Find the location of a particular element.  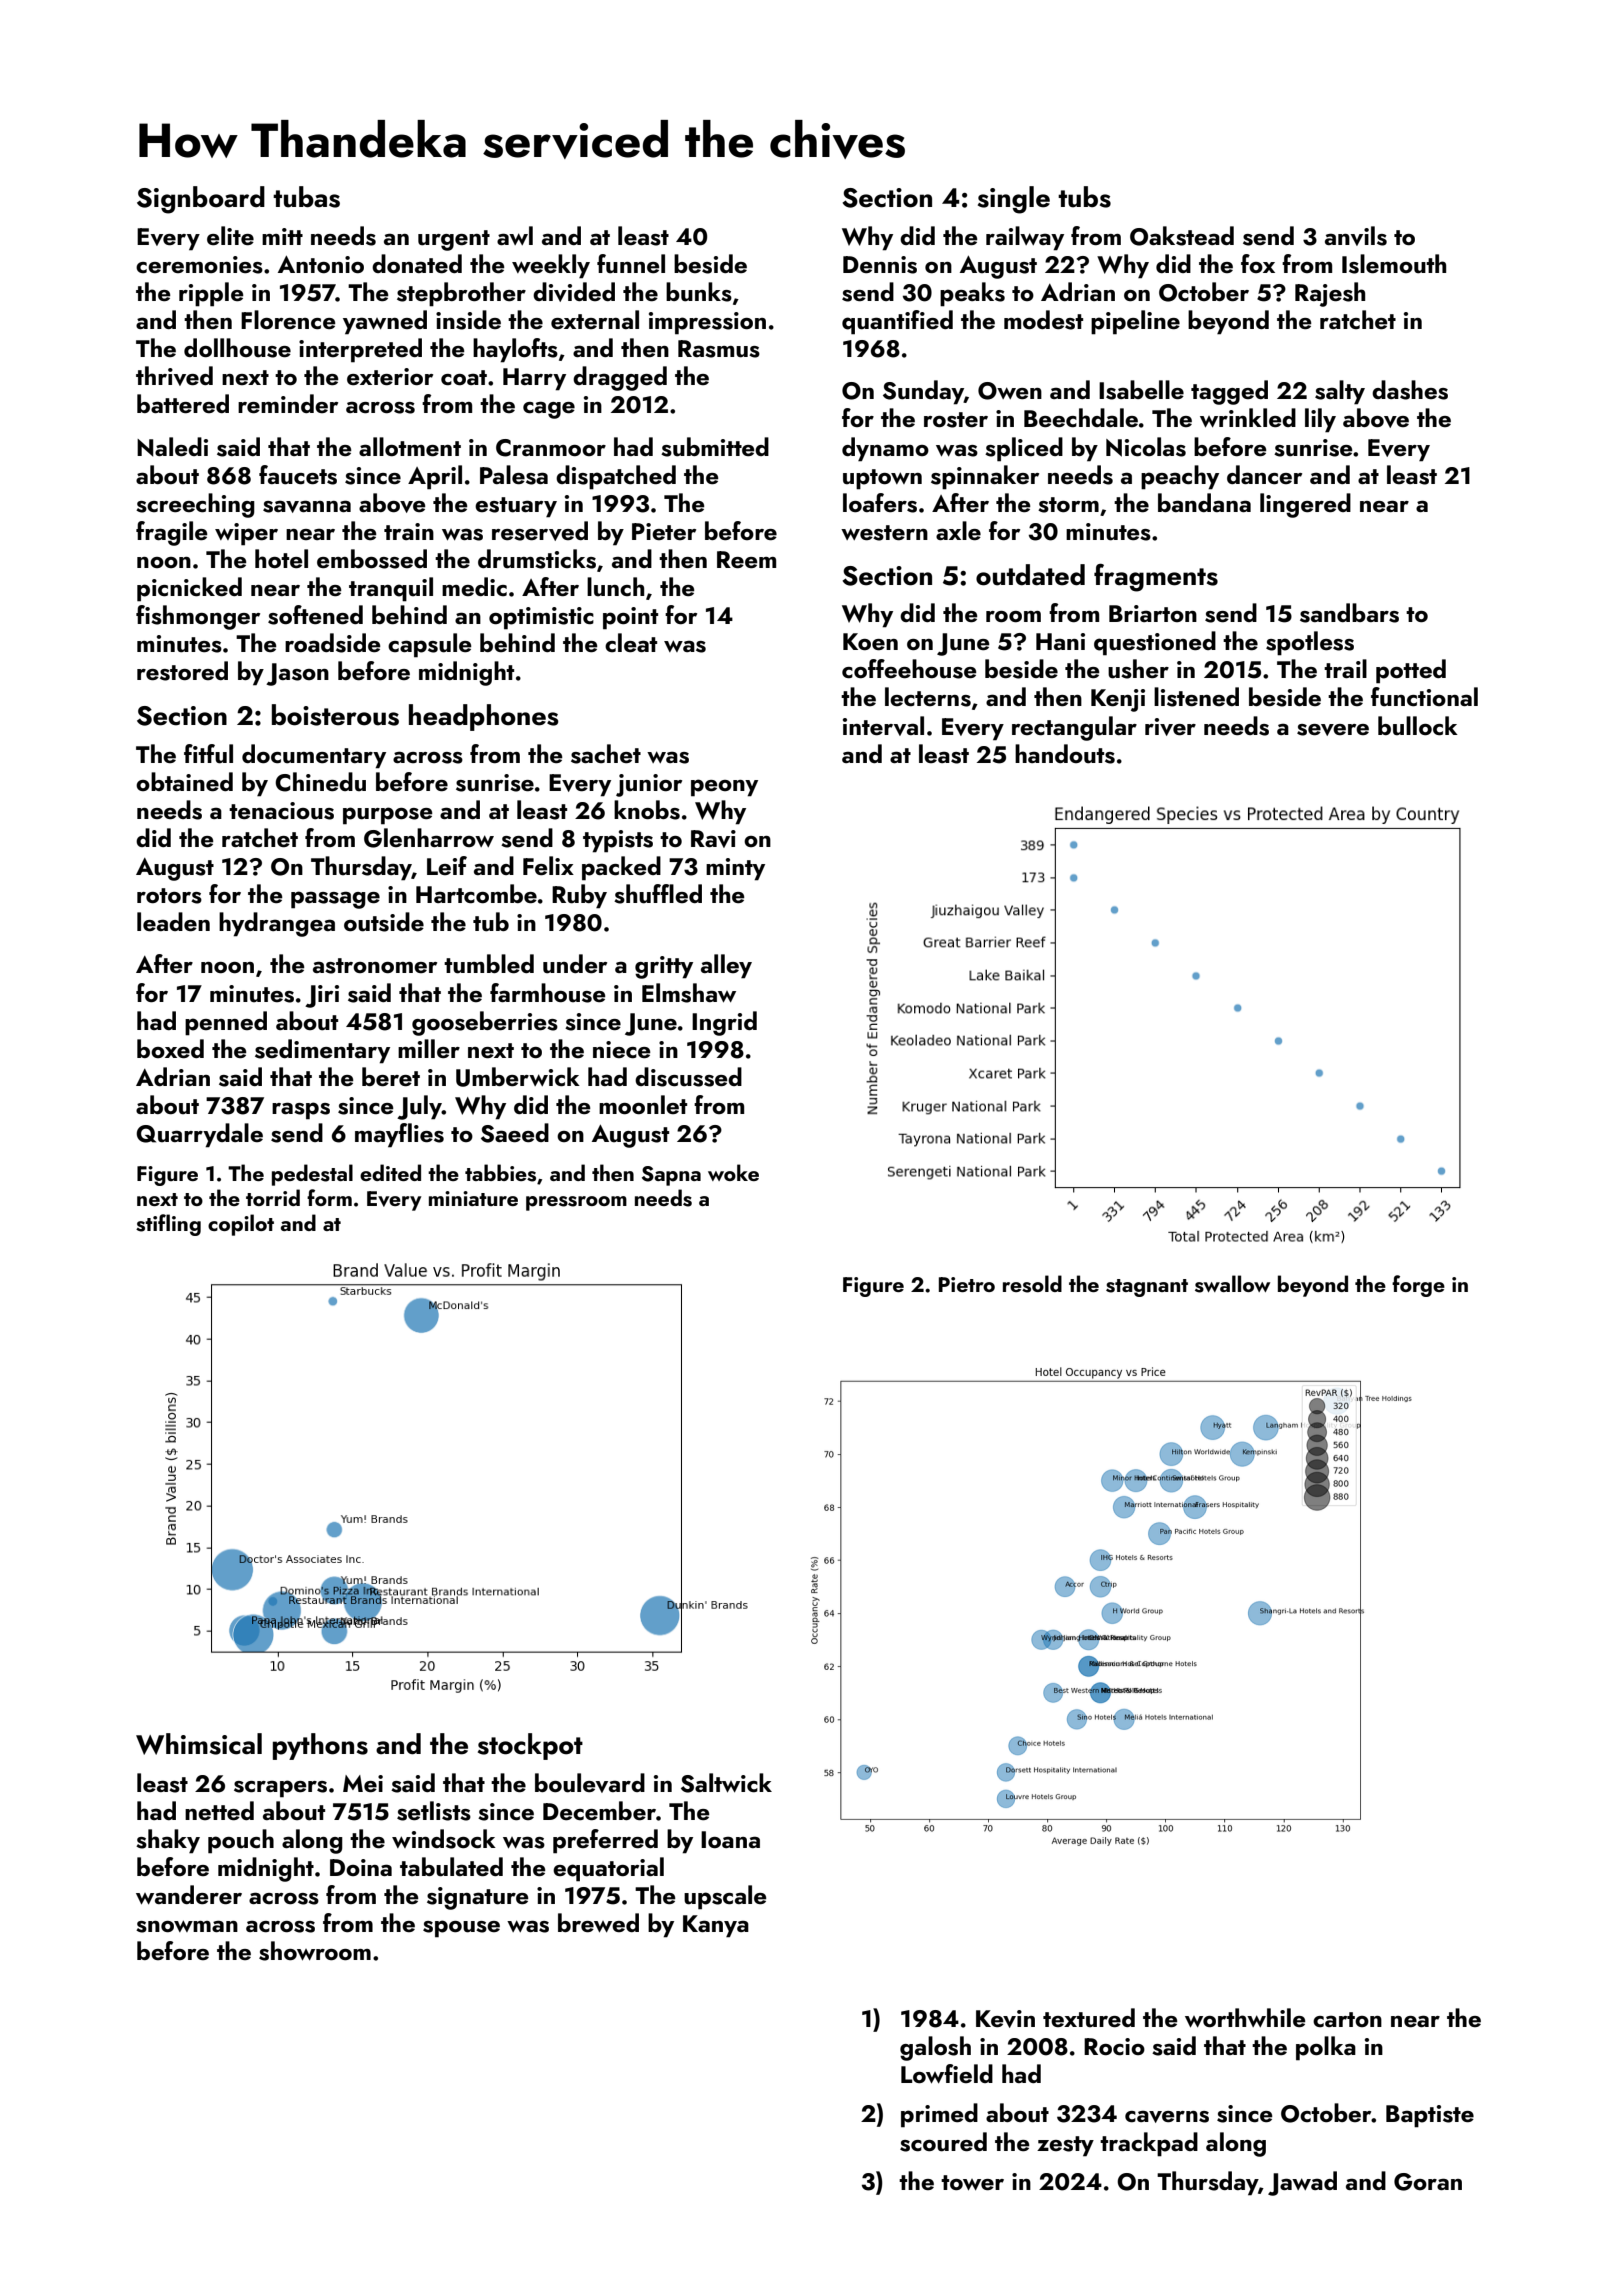

interval is located at coordinates (883, 726).
